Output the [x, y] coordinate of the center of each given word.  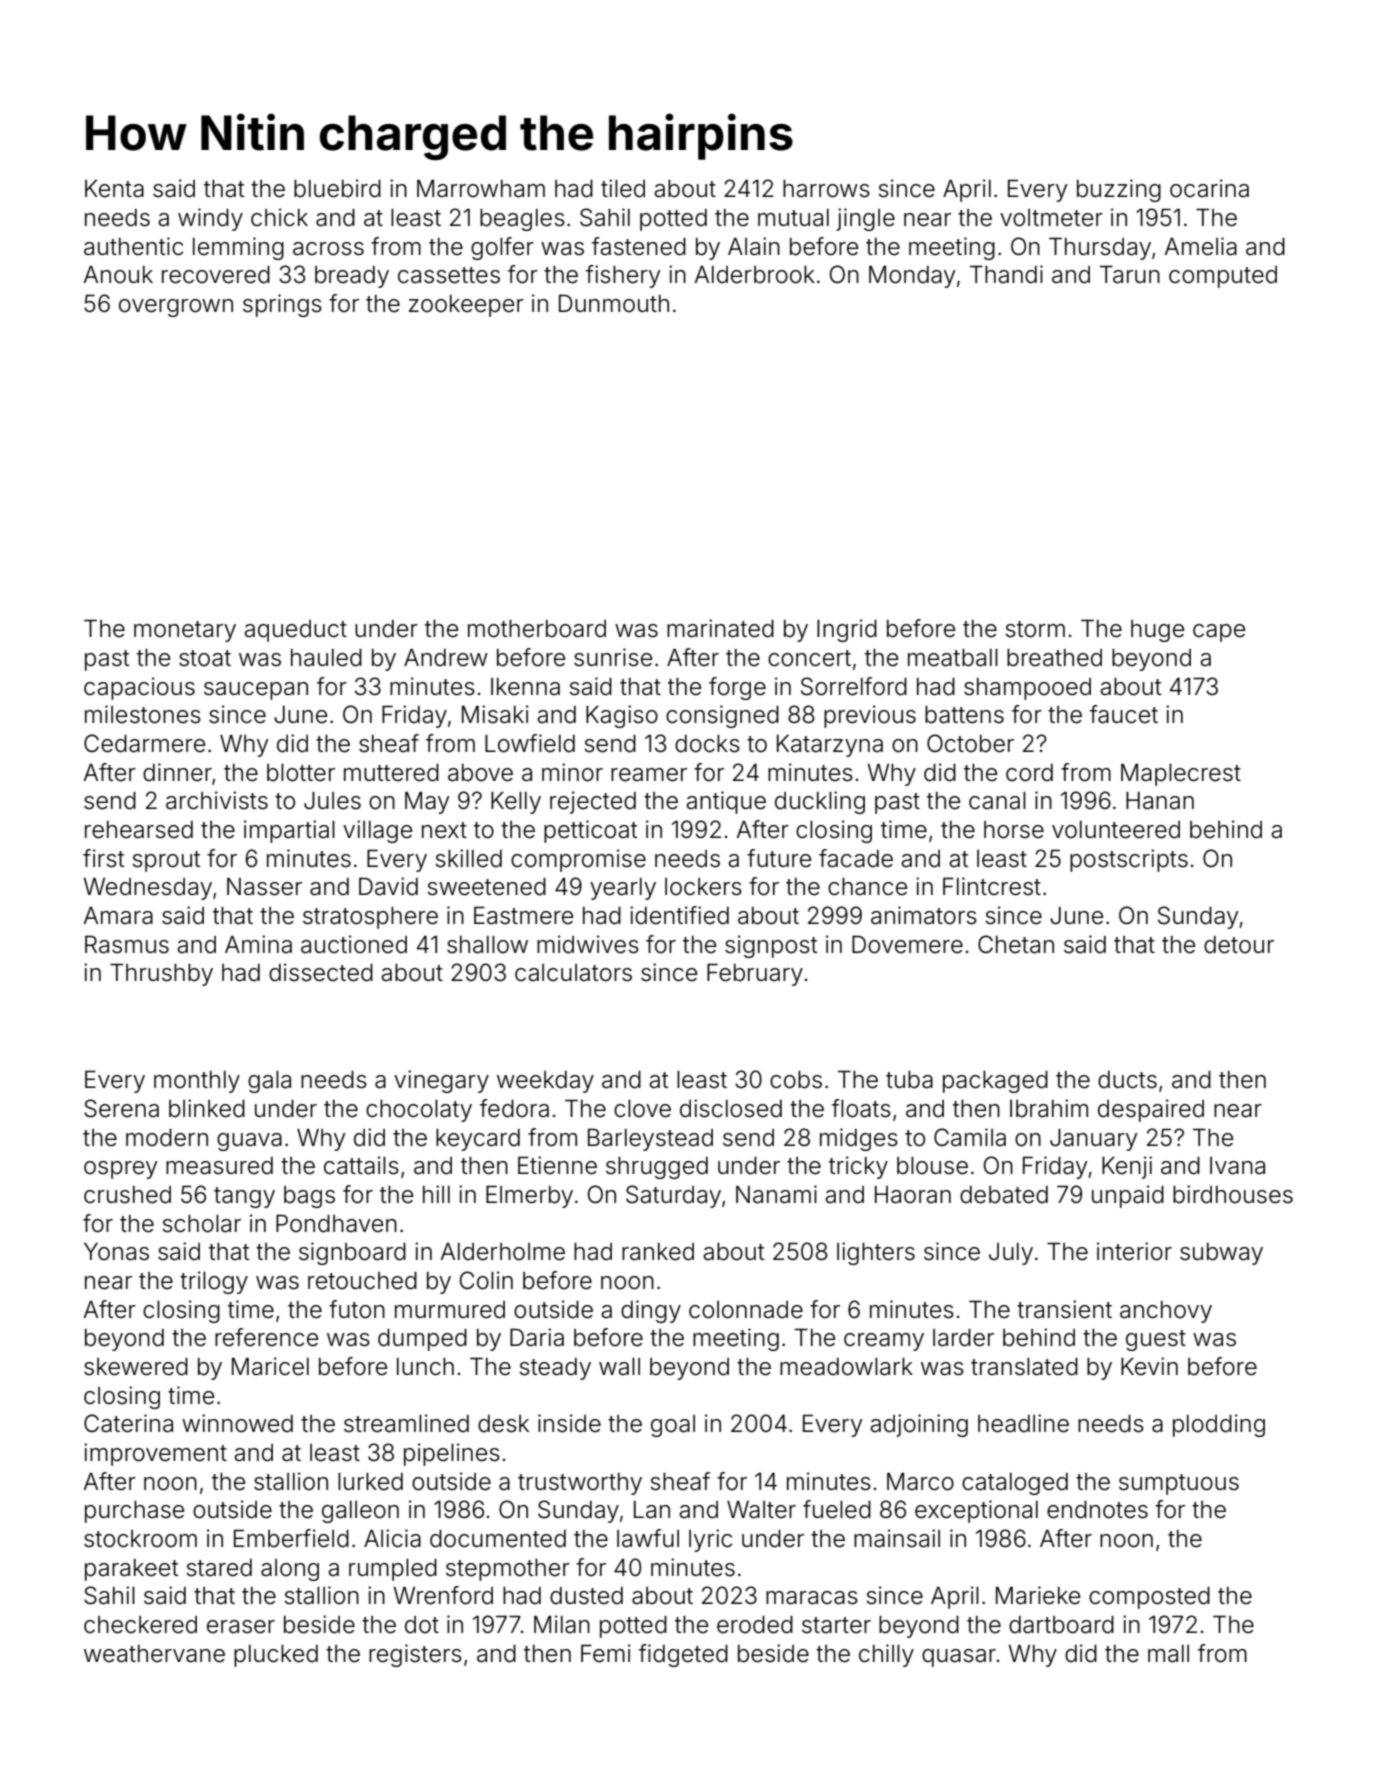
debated [1004, 1195]
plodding [1219, 1425]
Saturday [673, 1196]
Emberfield [291, 1538]
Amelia [1200, 246]
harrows [826, 189]
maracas [812, 1598]
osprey [121, 1170]
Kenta [114, 189]
